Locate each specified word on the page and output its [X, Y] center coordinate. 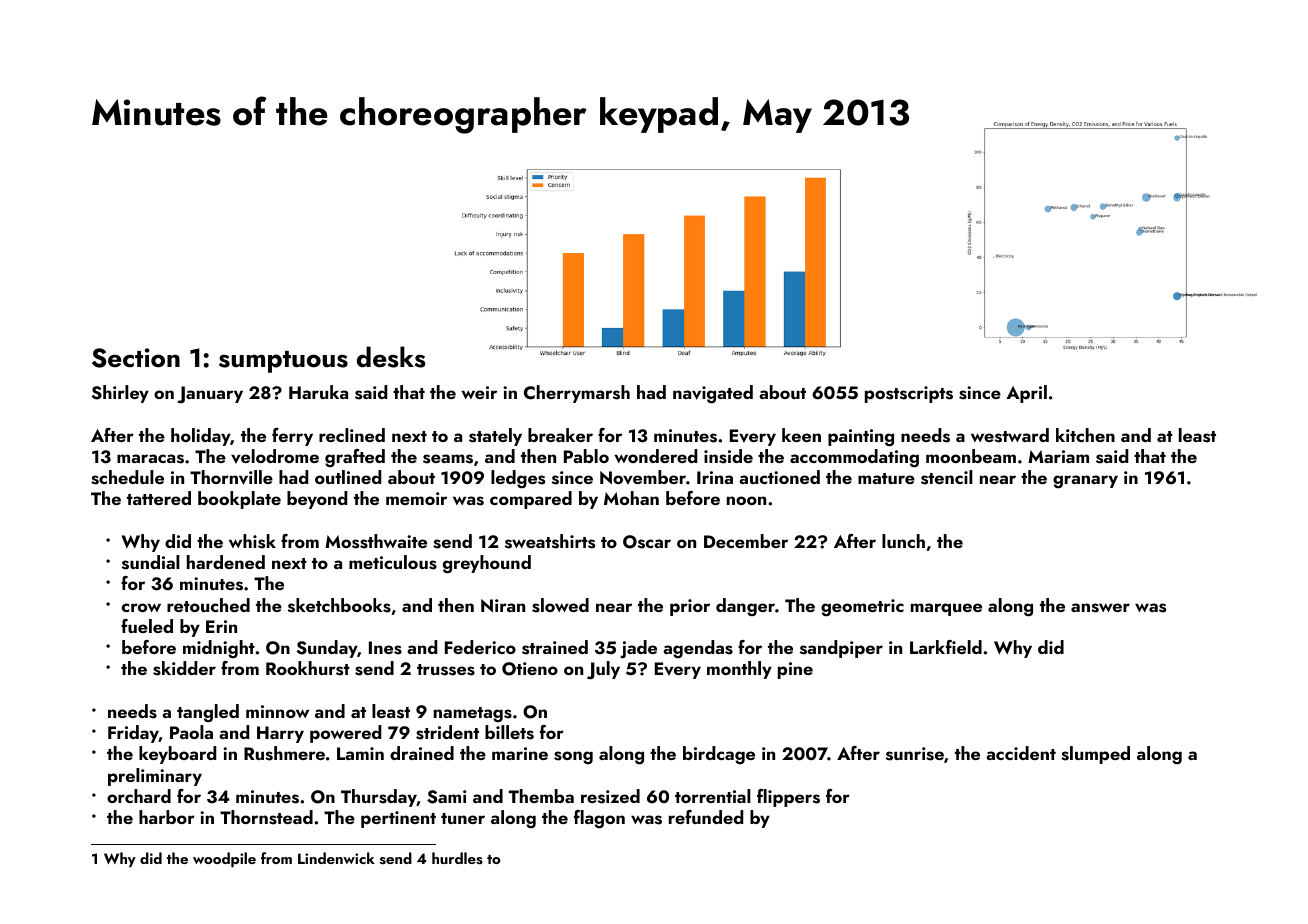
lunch [903, 541]
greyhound [487, 564]
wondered [655, 456]
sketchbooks [339, 605]
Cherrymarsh [577, 394]
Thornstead [266, 817]
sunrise [915, 754]
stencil [947, 477]
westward [1010, 435]
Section [136, 358]
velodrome [275, 456]
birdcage [719, 755]
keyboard [177, 755]
